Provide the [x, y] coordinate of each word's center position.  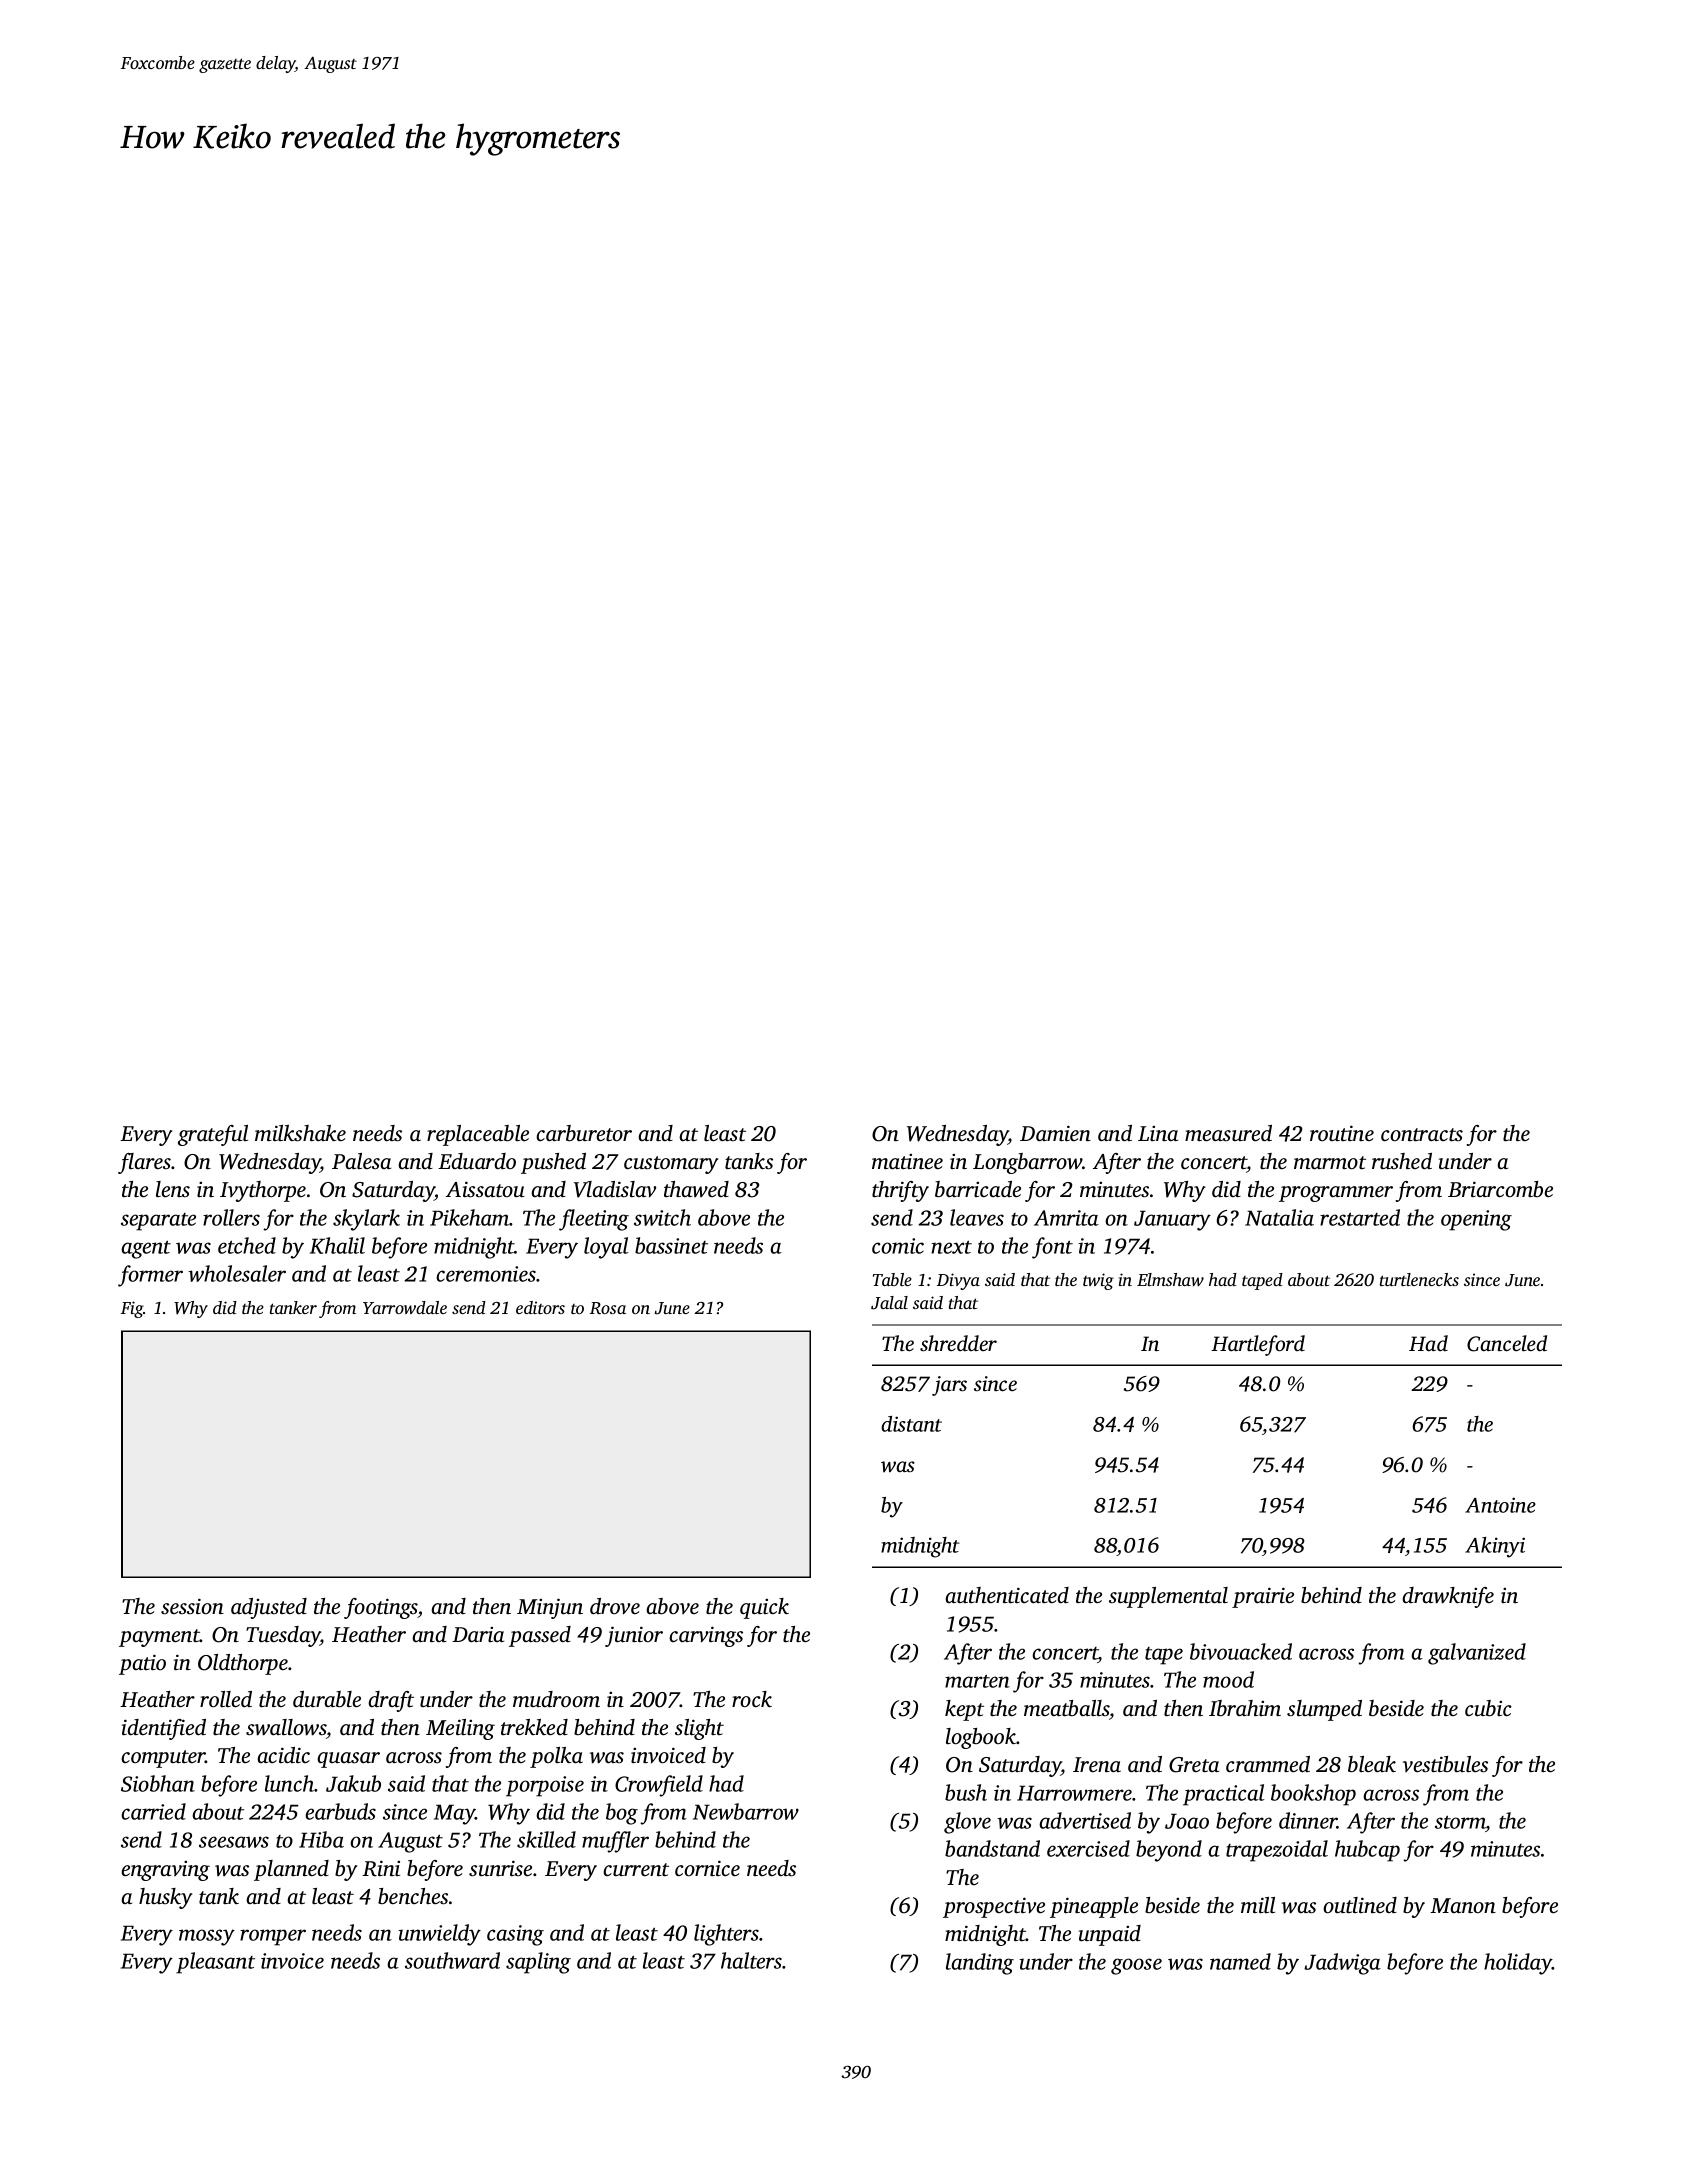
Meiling [460, 1729]
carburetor [584, 1133]
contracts [1422, 1134]
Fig [132, 1309]
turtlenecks [1419, 1279]
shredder [958, 1343]
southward [452, 1960]
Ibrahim [1245, 1708]
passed [540, 1636]
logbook [981, 1738]
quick [764, 1608]
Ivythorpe [263, 1191]
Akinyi [1495, 1547]
